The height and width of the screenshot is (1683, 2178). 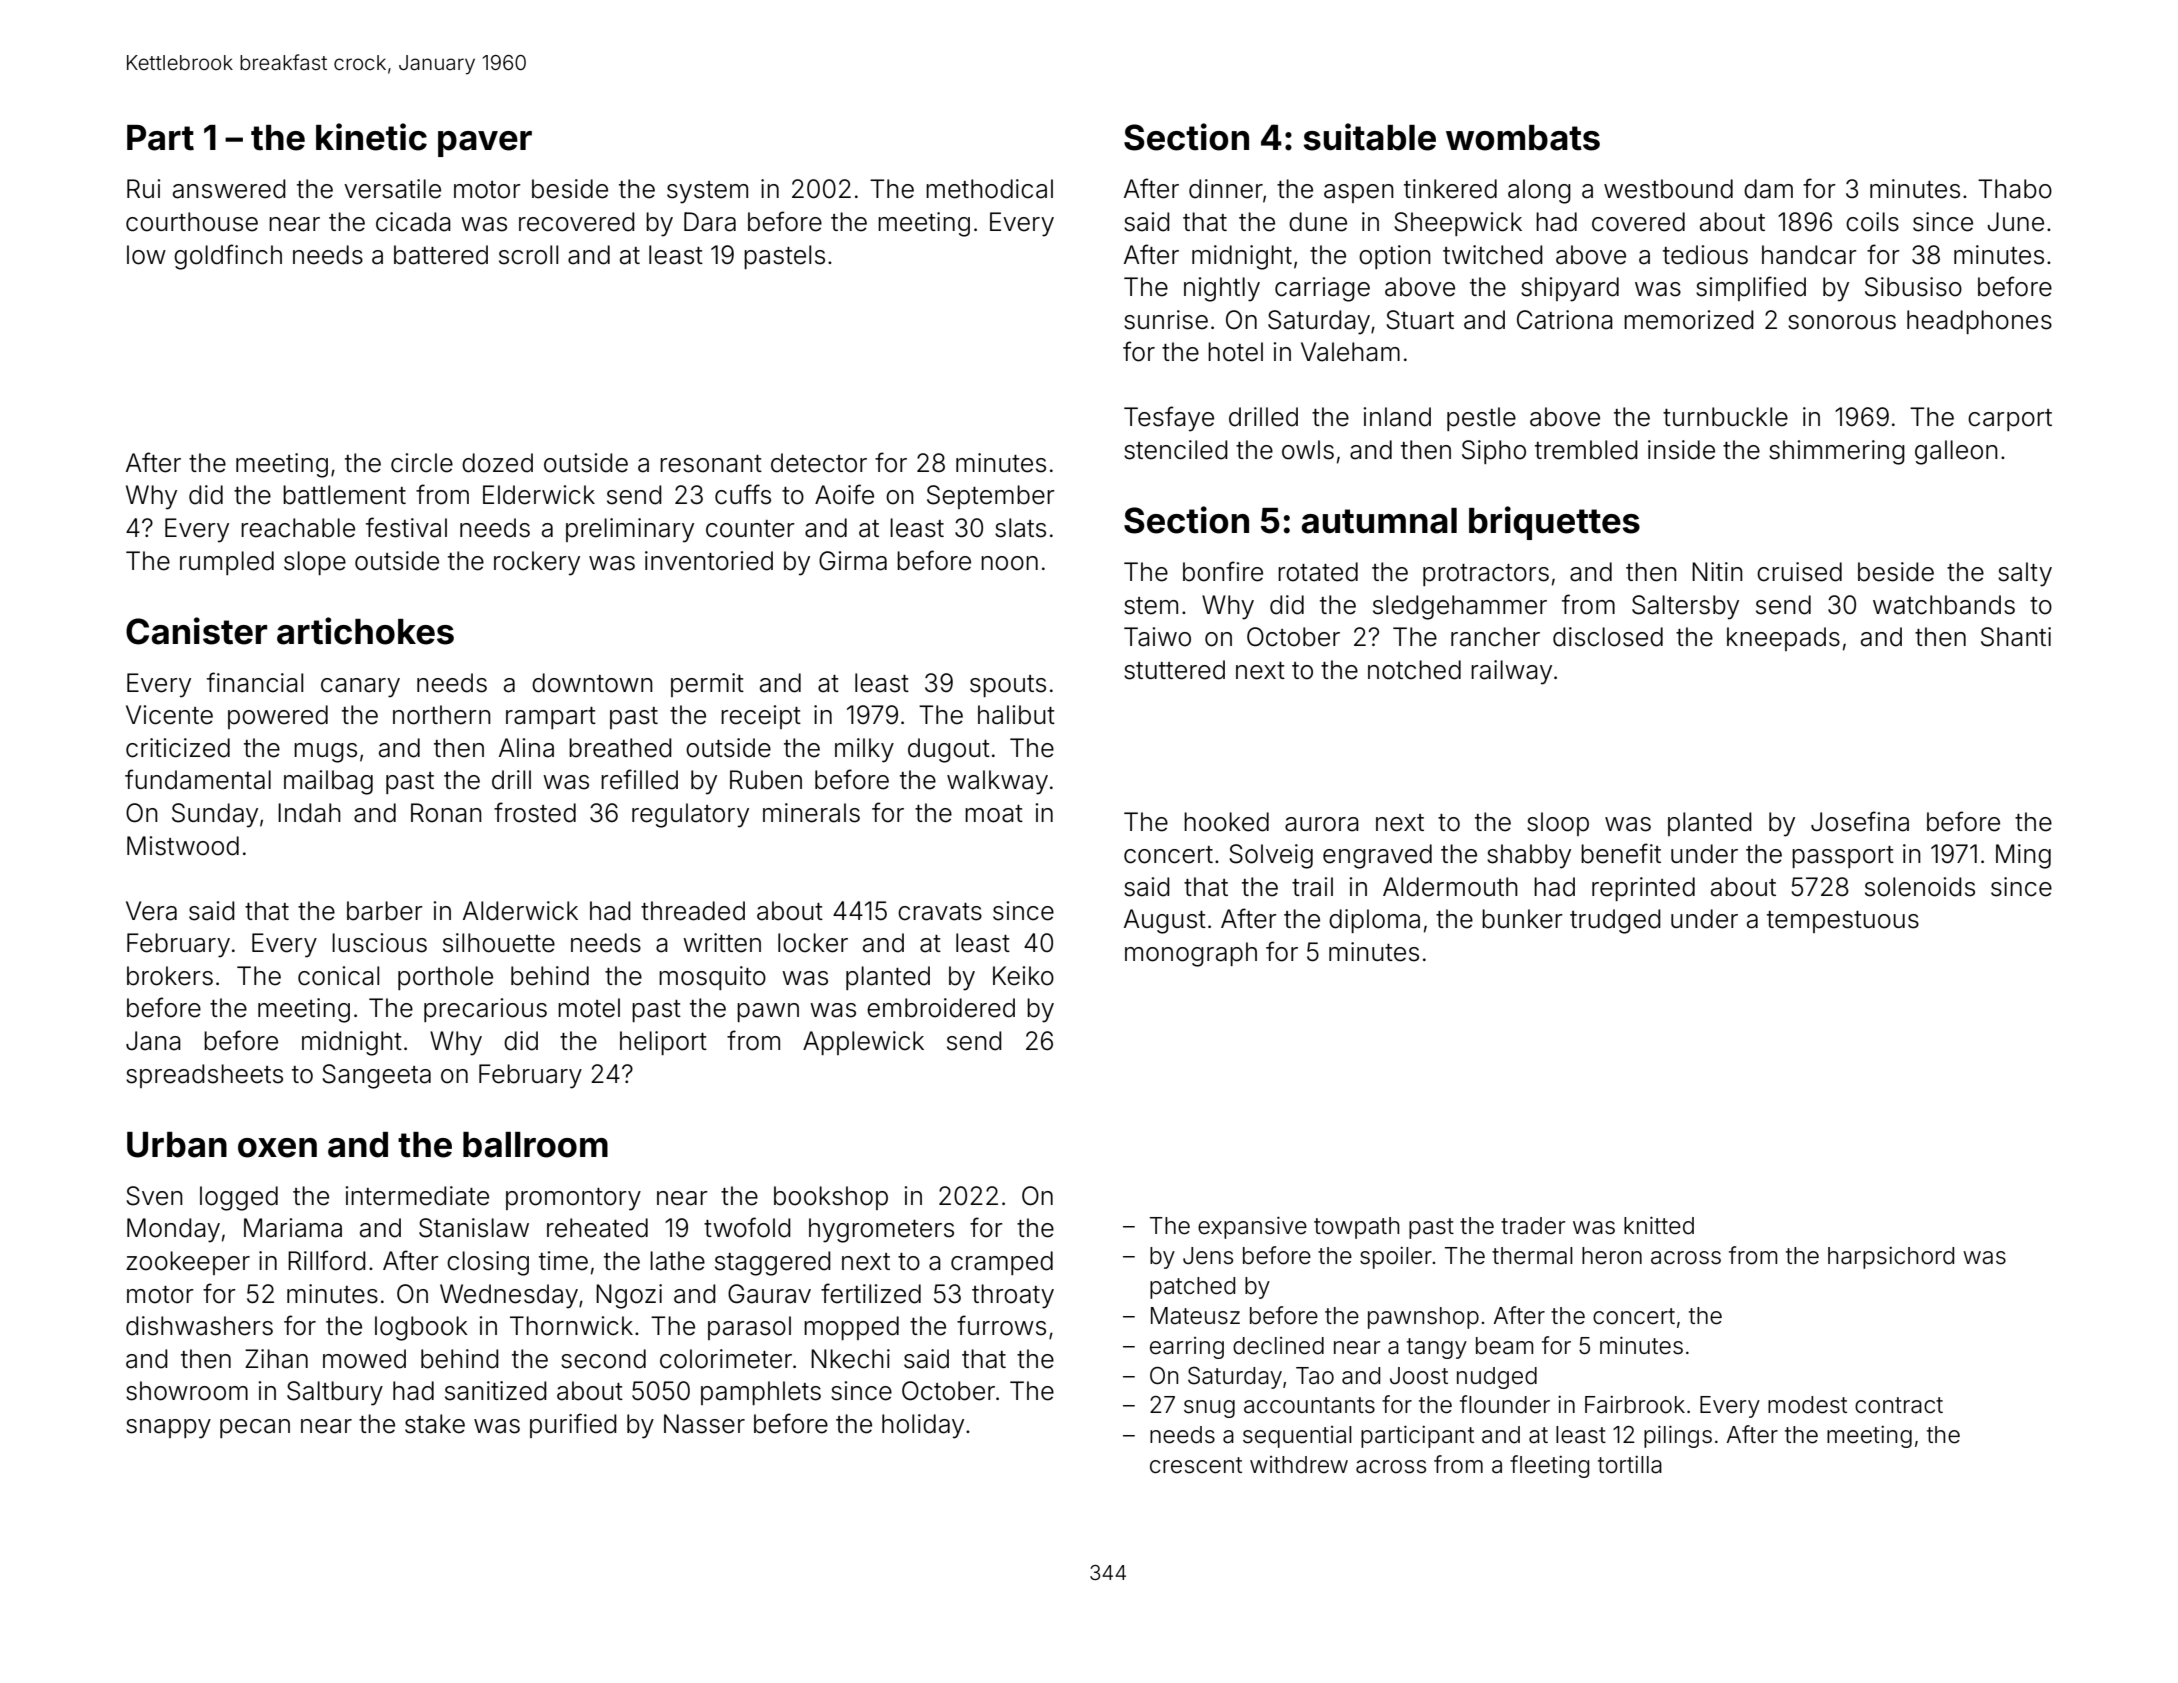 I want to click on pecan, so click(x=255, y=1428).
